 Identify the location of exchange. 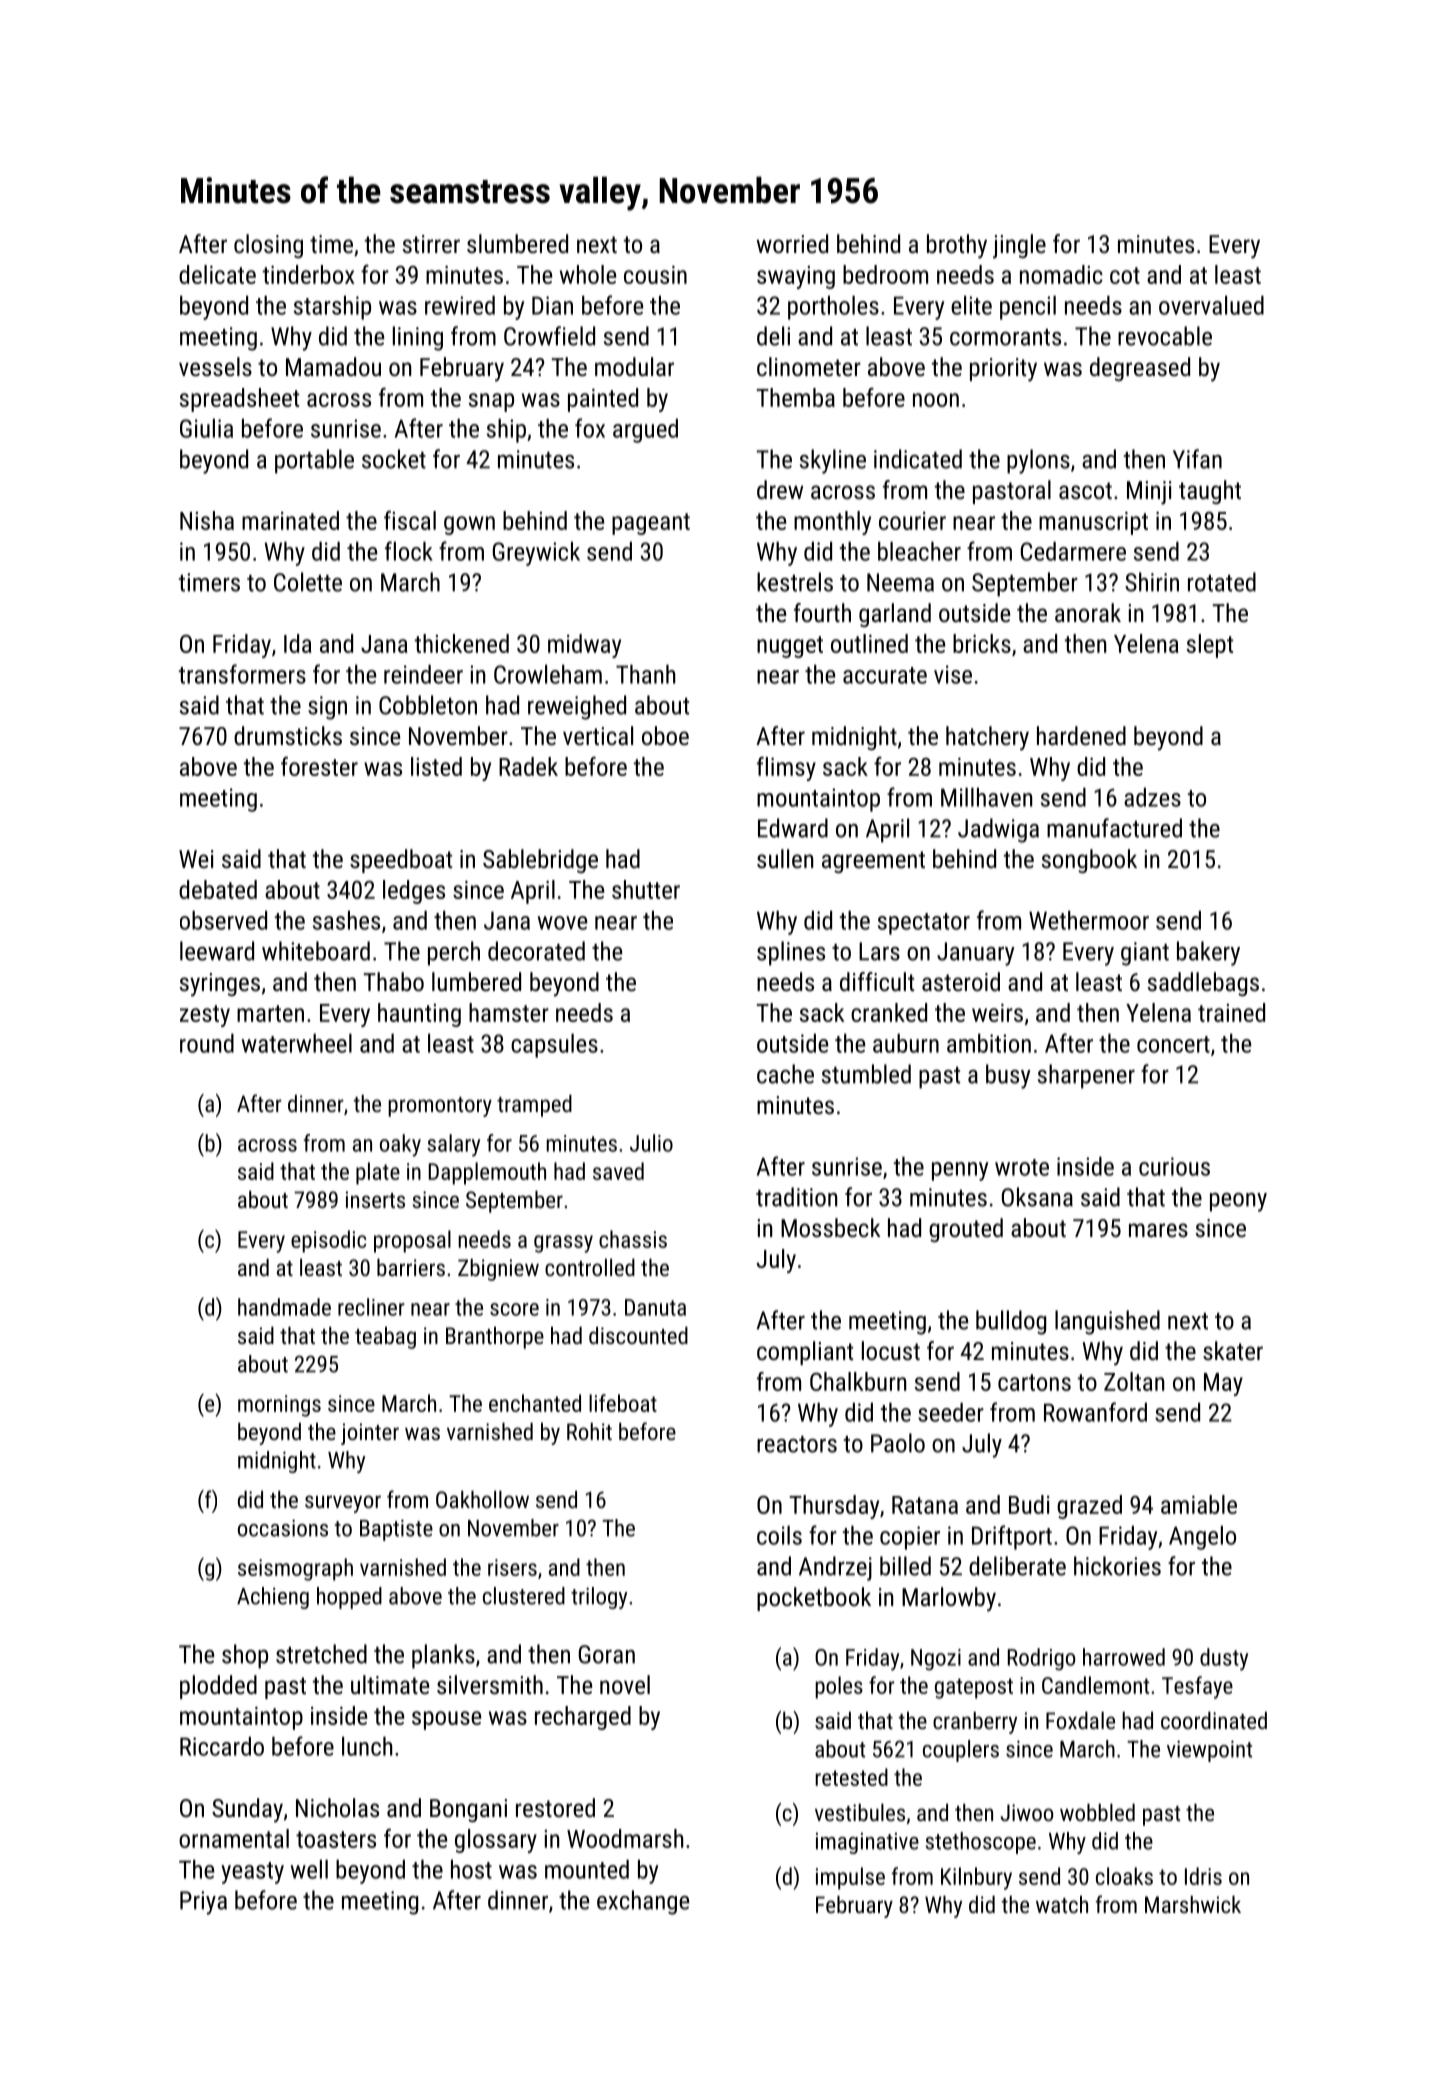
(643, 1902).
